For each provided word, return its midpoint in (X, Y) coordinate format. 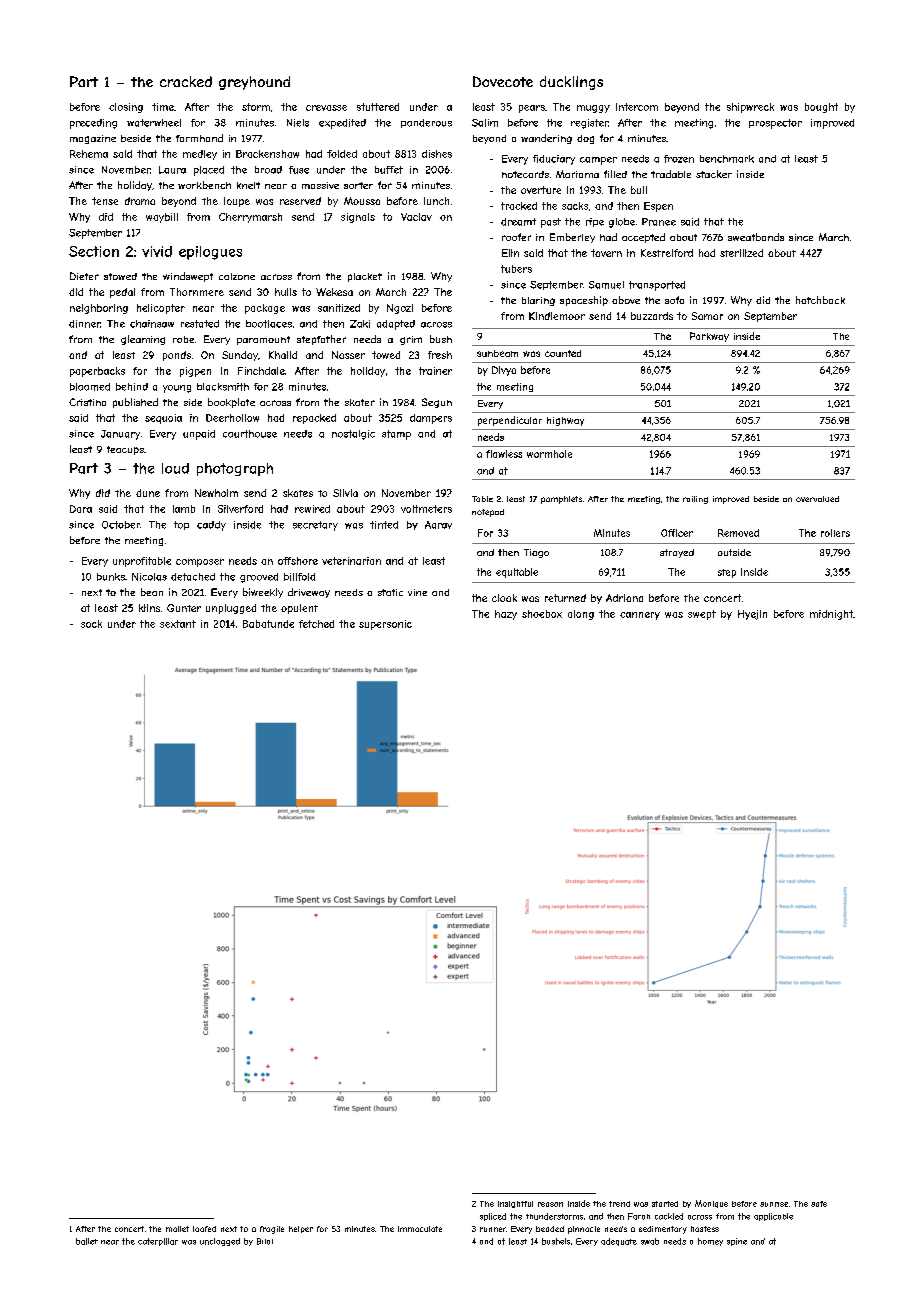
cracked (186, 81)
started (665, 1204)
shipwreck (750, 108)
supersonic (385, 625)
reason (550, 1204)
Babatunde (268, 624)
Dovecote (503, 81)
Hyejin (752, 615)
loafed (204, 1229)
